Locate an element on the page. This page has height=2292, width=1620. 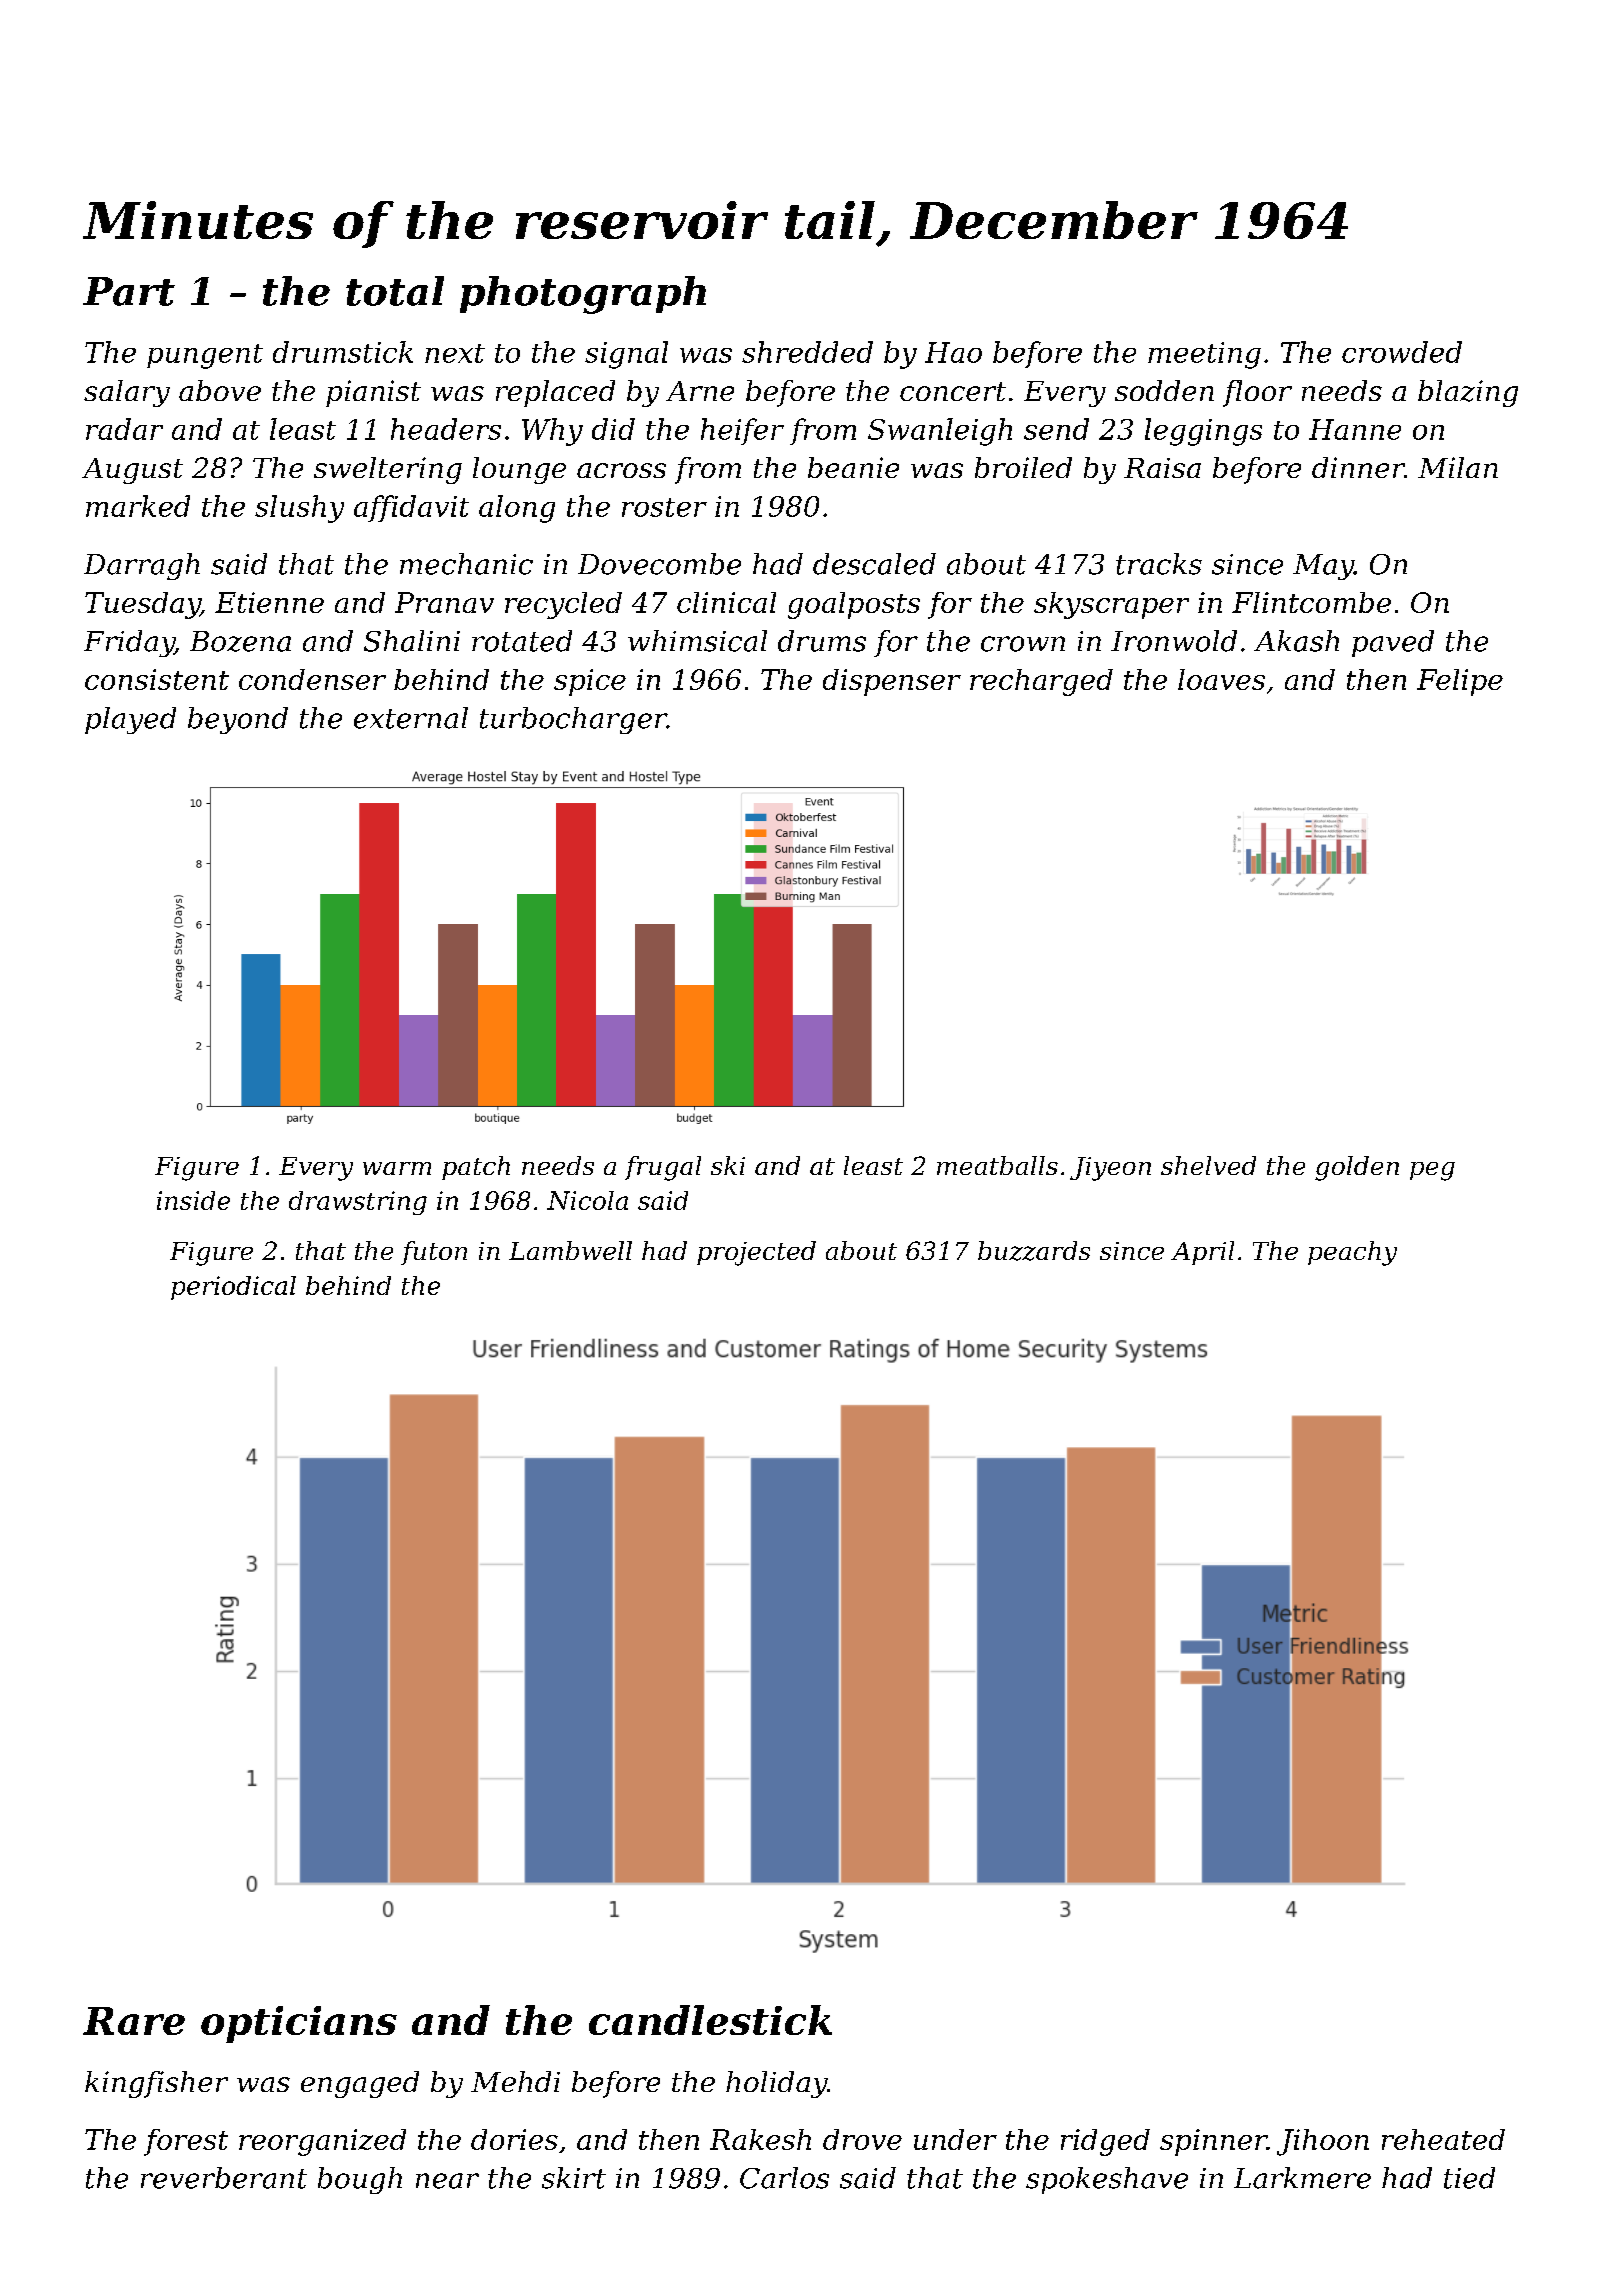
peg is located at coordinates (1432, 1171).
